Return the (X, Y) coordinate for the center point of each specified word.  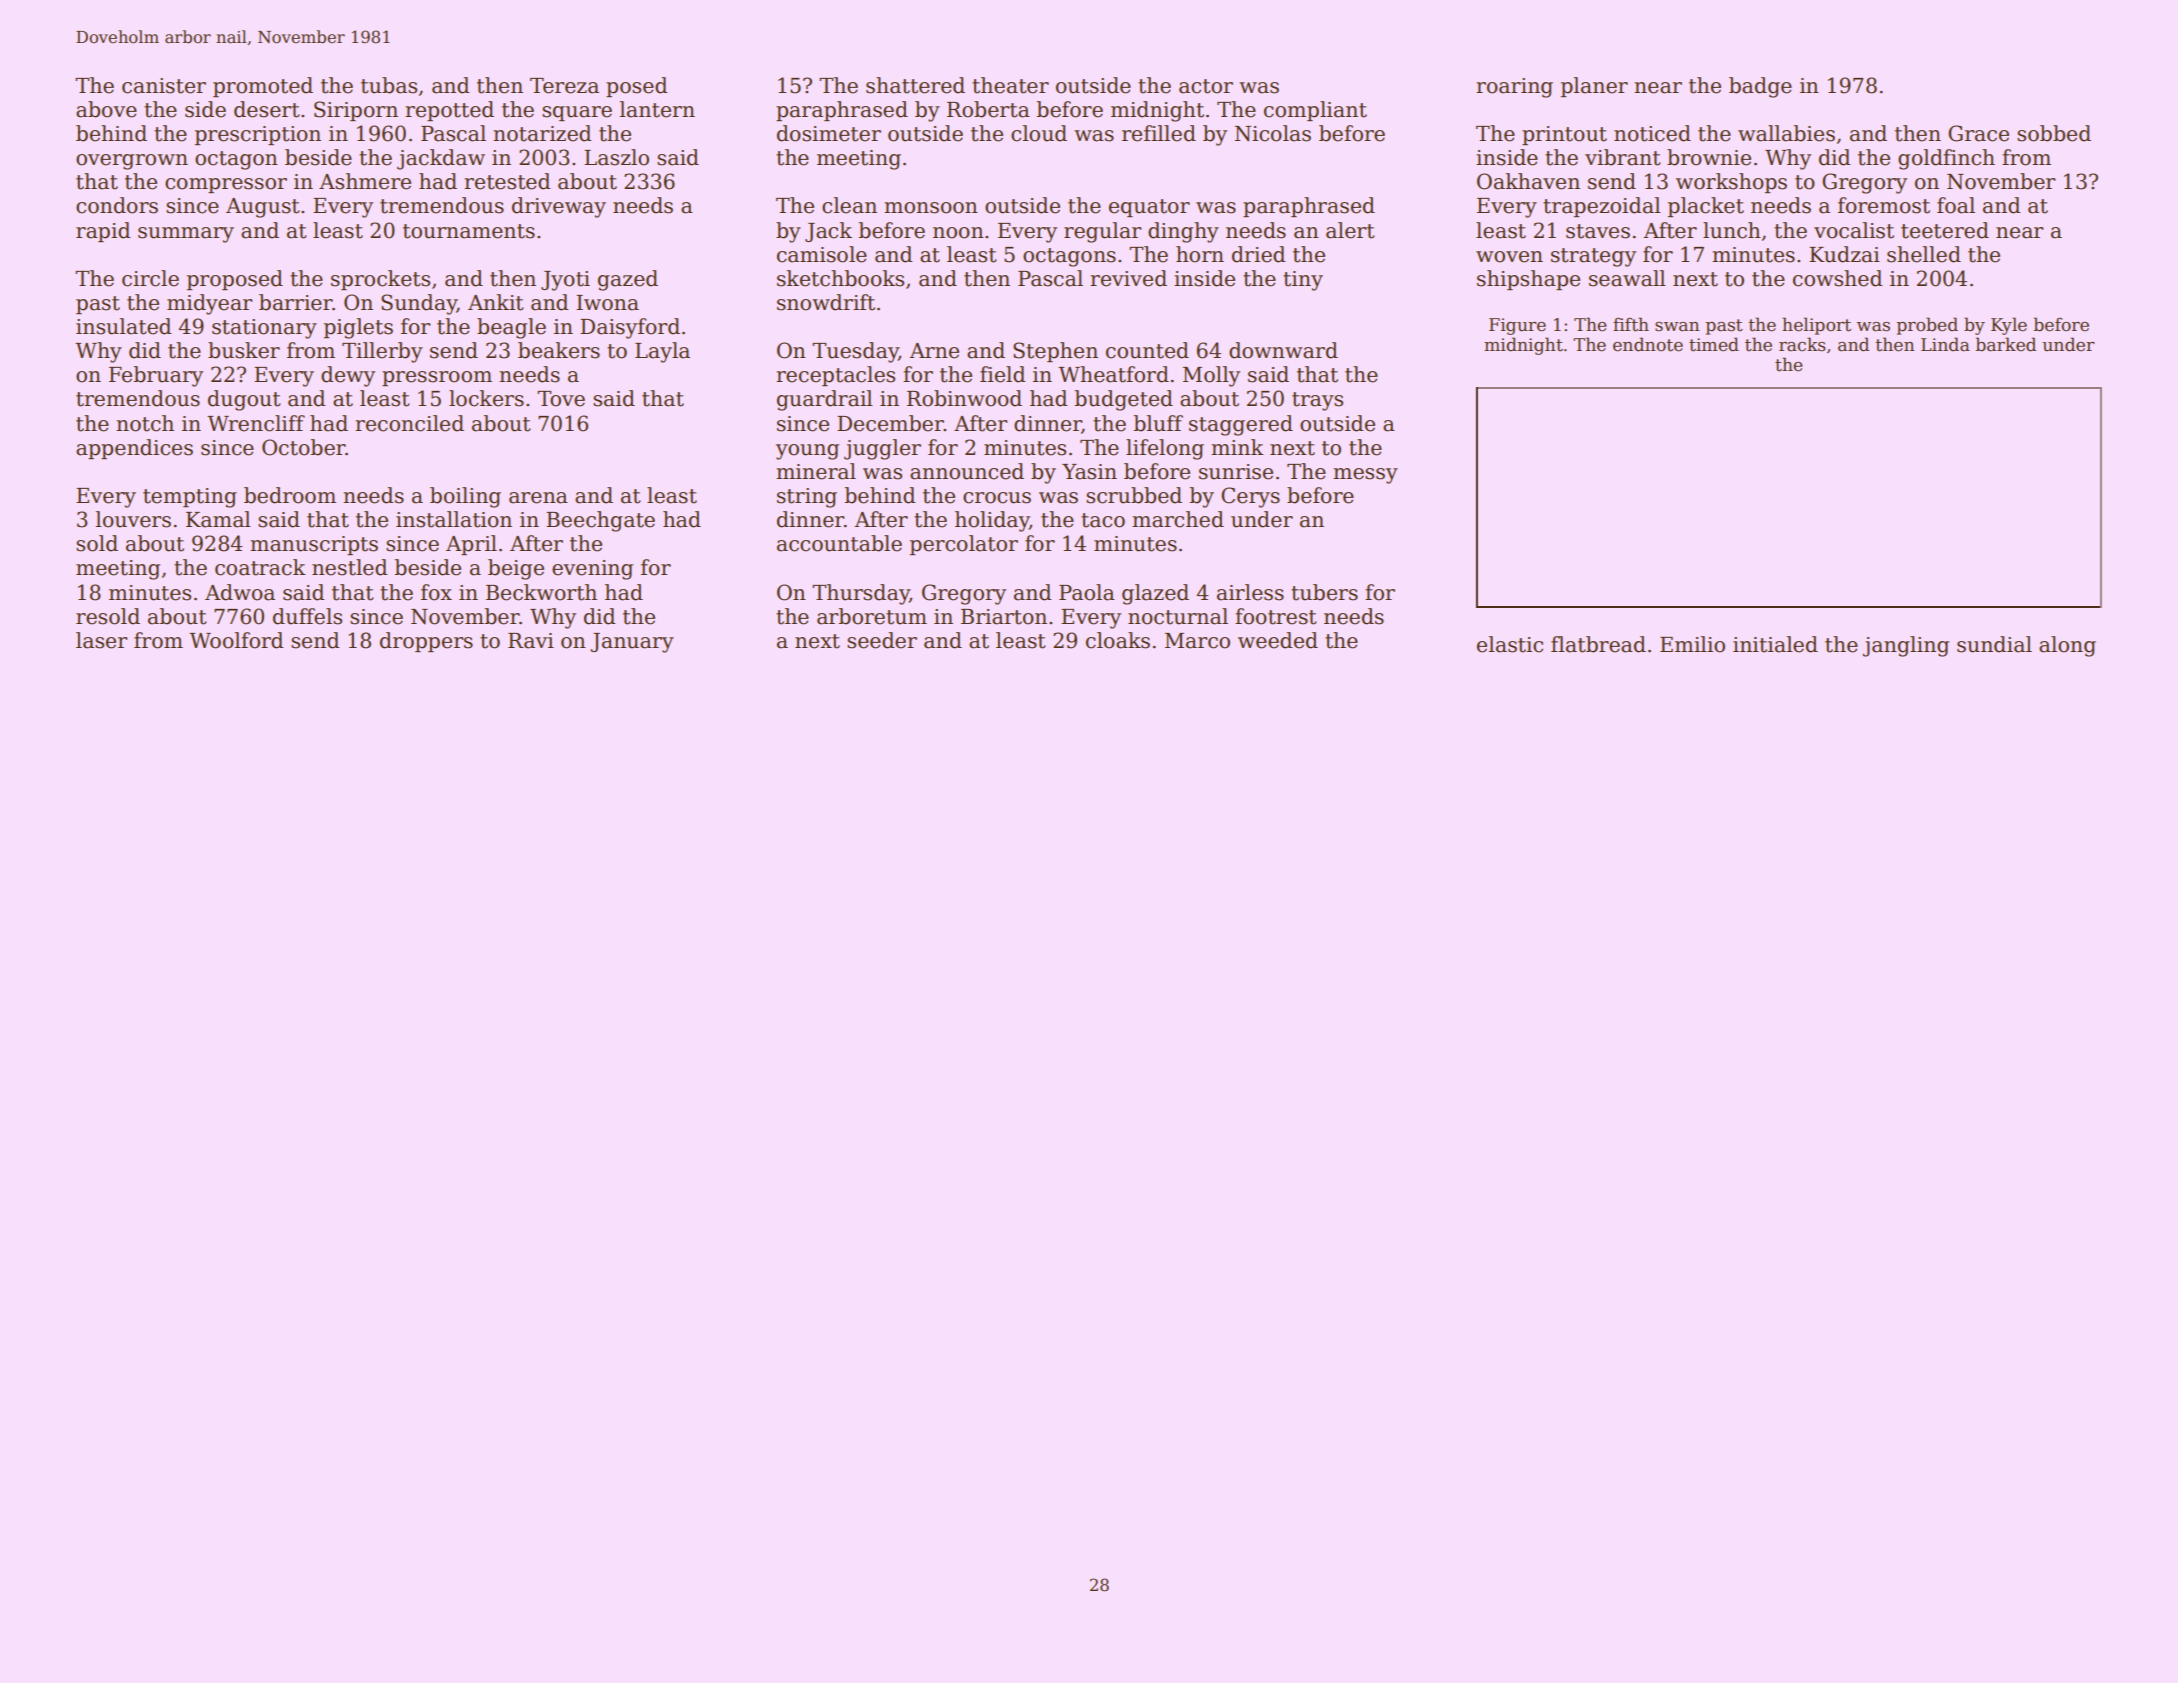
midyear (209, 304)
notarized (542, 133)
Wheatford (1113, 374)
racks (1802, 344)
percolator (964, 545)
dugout (244, 400)
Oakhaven (1528, 181)
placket (1706, 207)
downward (1283, 350)
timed (1714, 344)
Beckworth (541, 592)
